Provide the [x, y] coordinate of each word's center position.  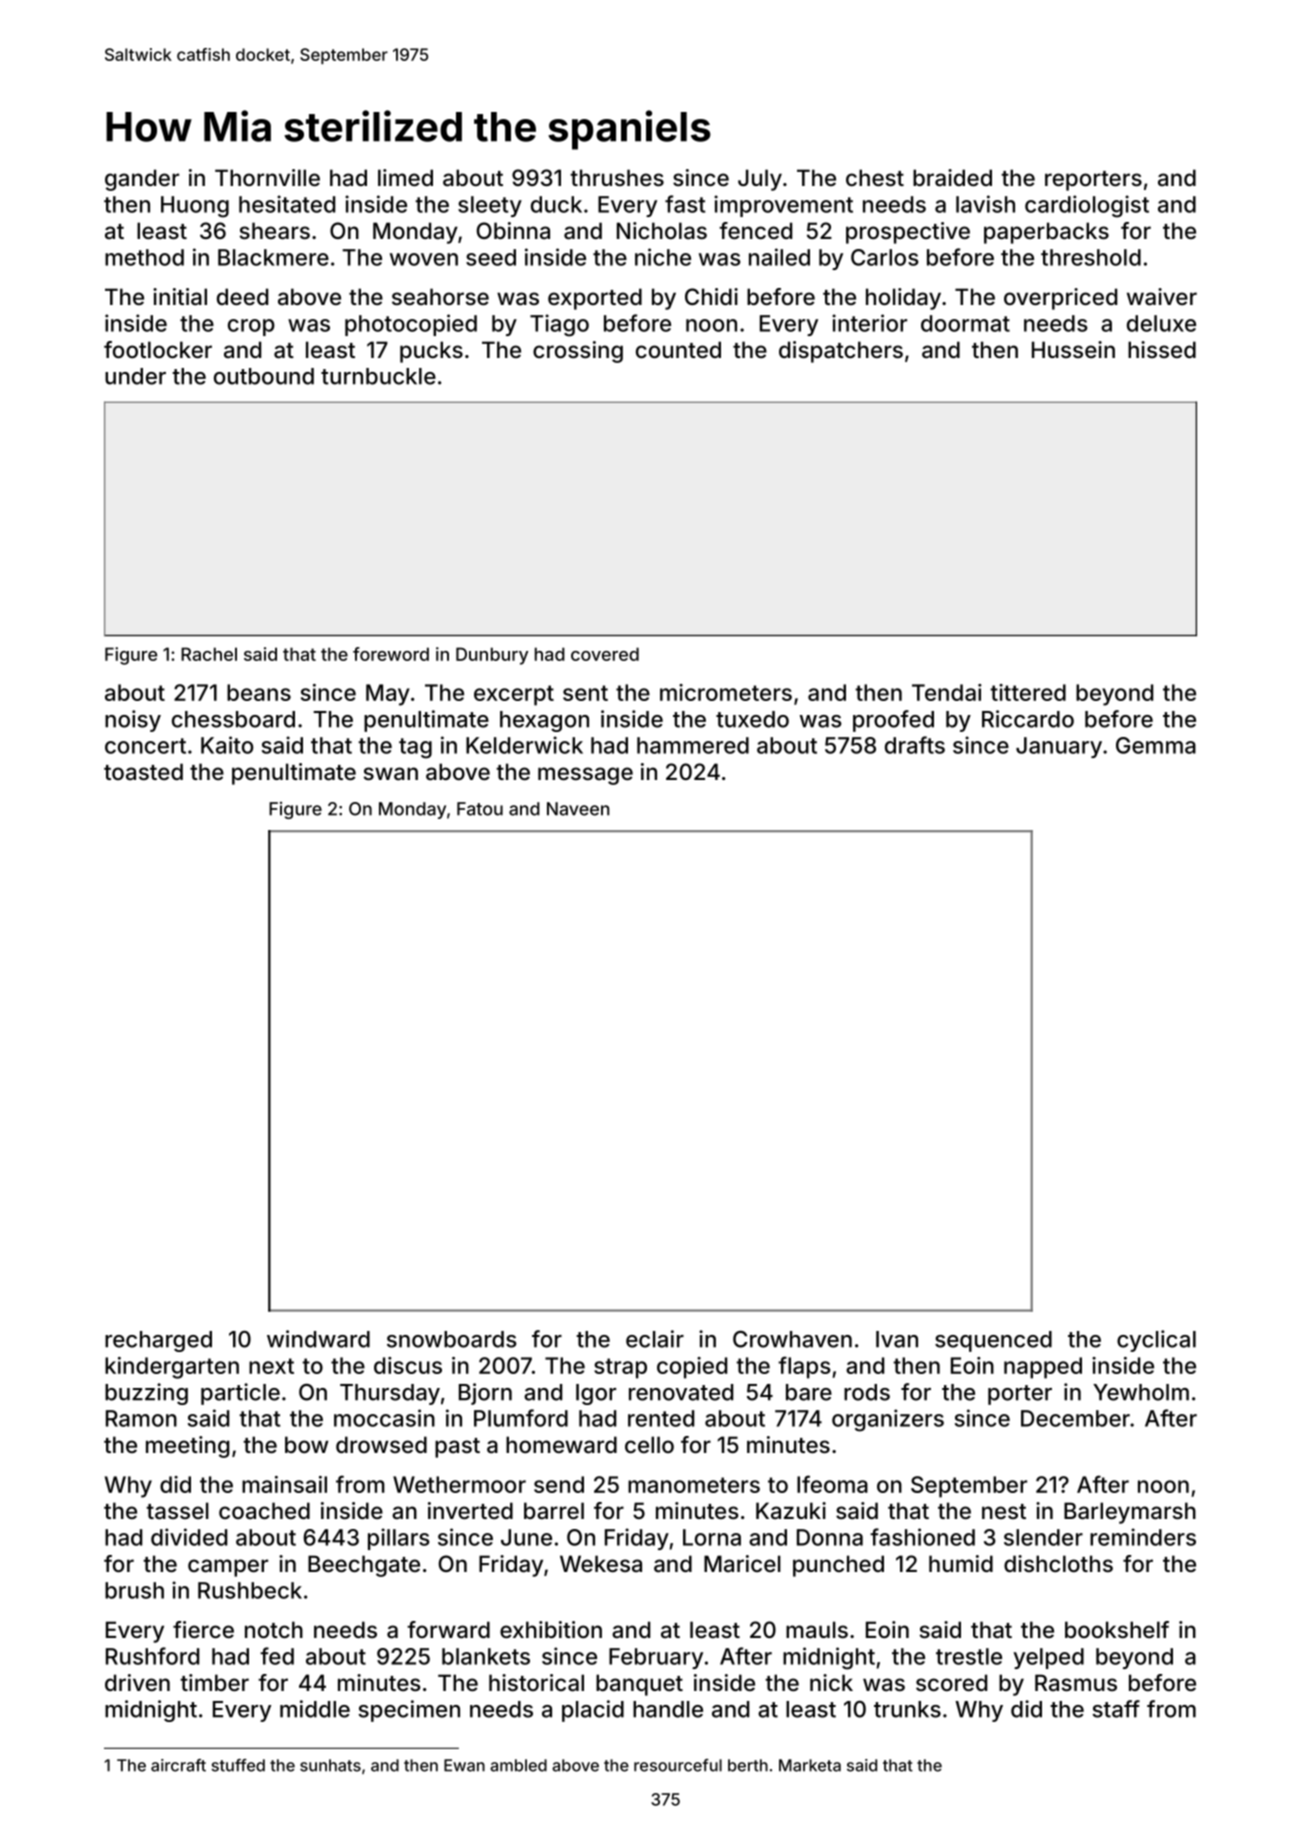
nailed [779, 257]
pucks [431, 352]
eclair [655, 1339]
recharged [158, 1341]
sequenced [993, 1341]
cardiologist [1087, 206]
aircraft [178, 1765]
